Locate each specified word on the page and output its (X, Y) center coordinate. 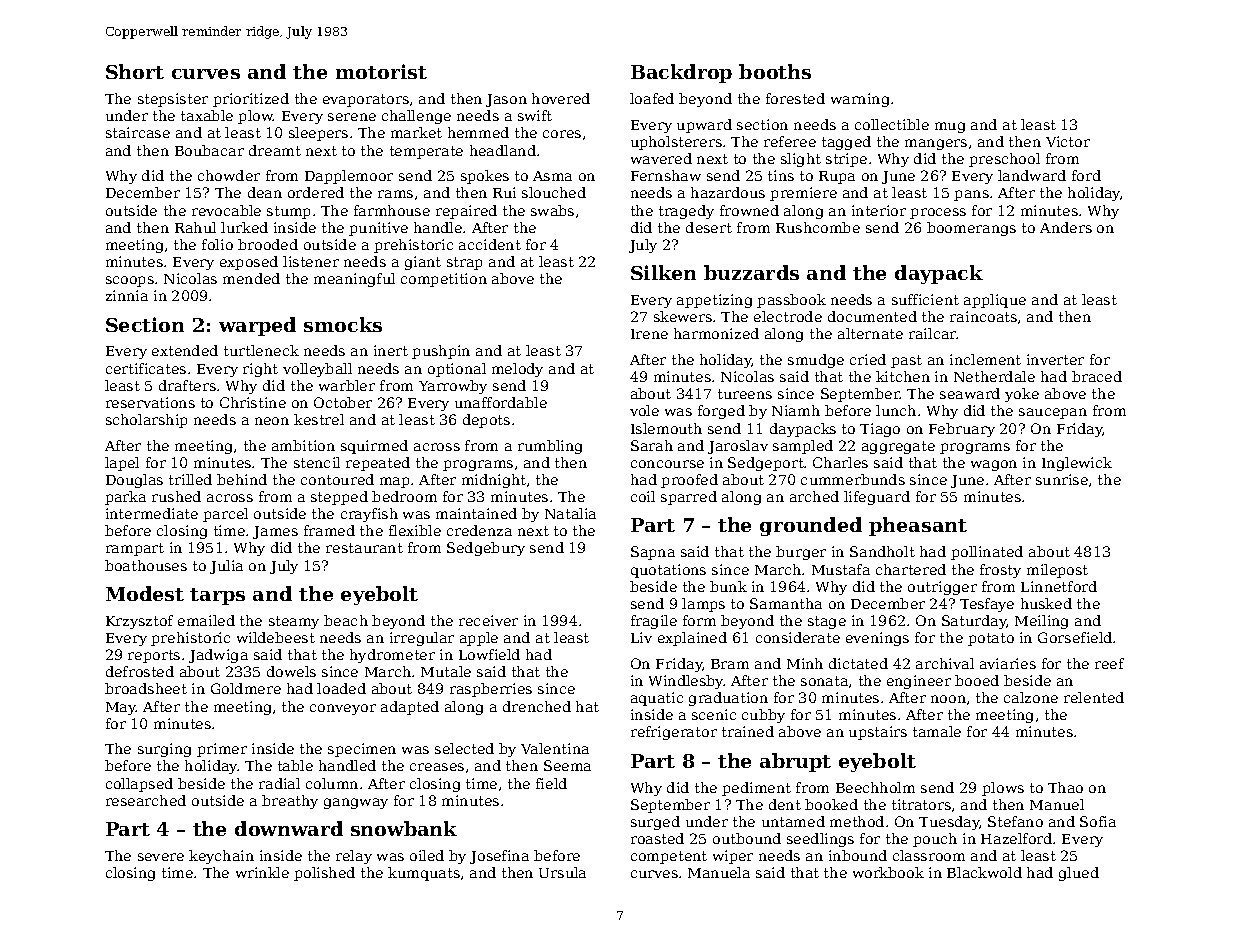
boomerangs (971, 229)
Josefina (499, 857)
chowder (229, 175)
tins (781, 175)
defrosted (140, 671)
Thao (1065, 787)
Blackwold (984, 872)
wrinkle (262, 872)
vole (644, 410)
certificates (146, 368)
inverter (1055, 359)
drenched (537, 706)
